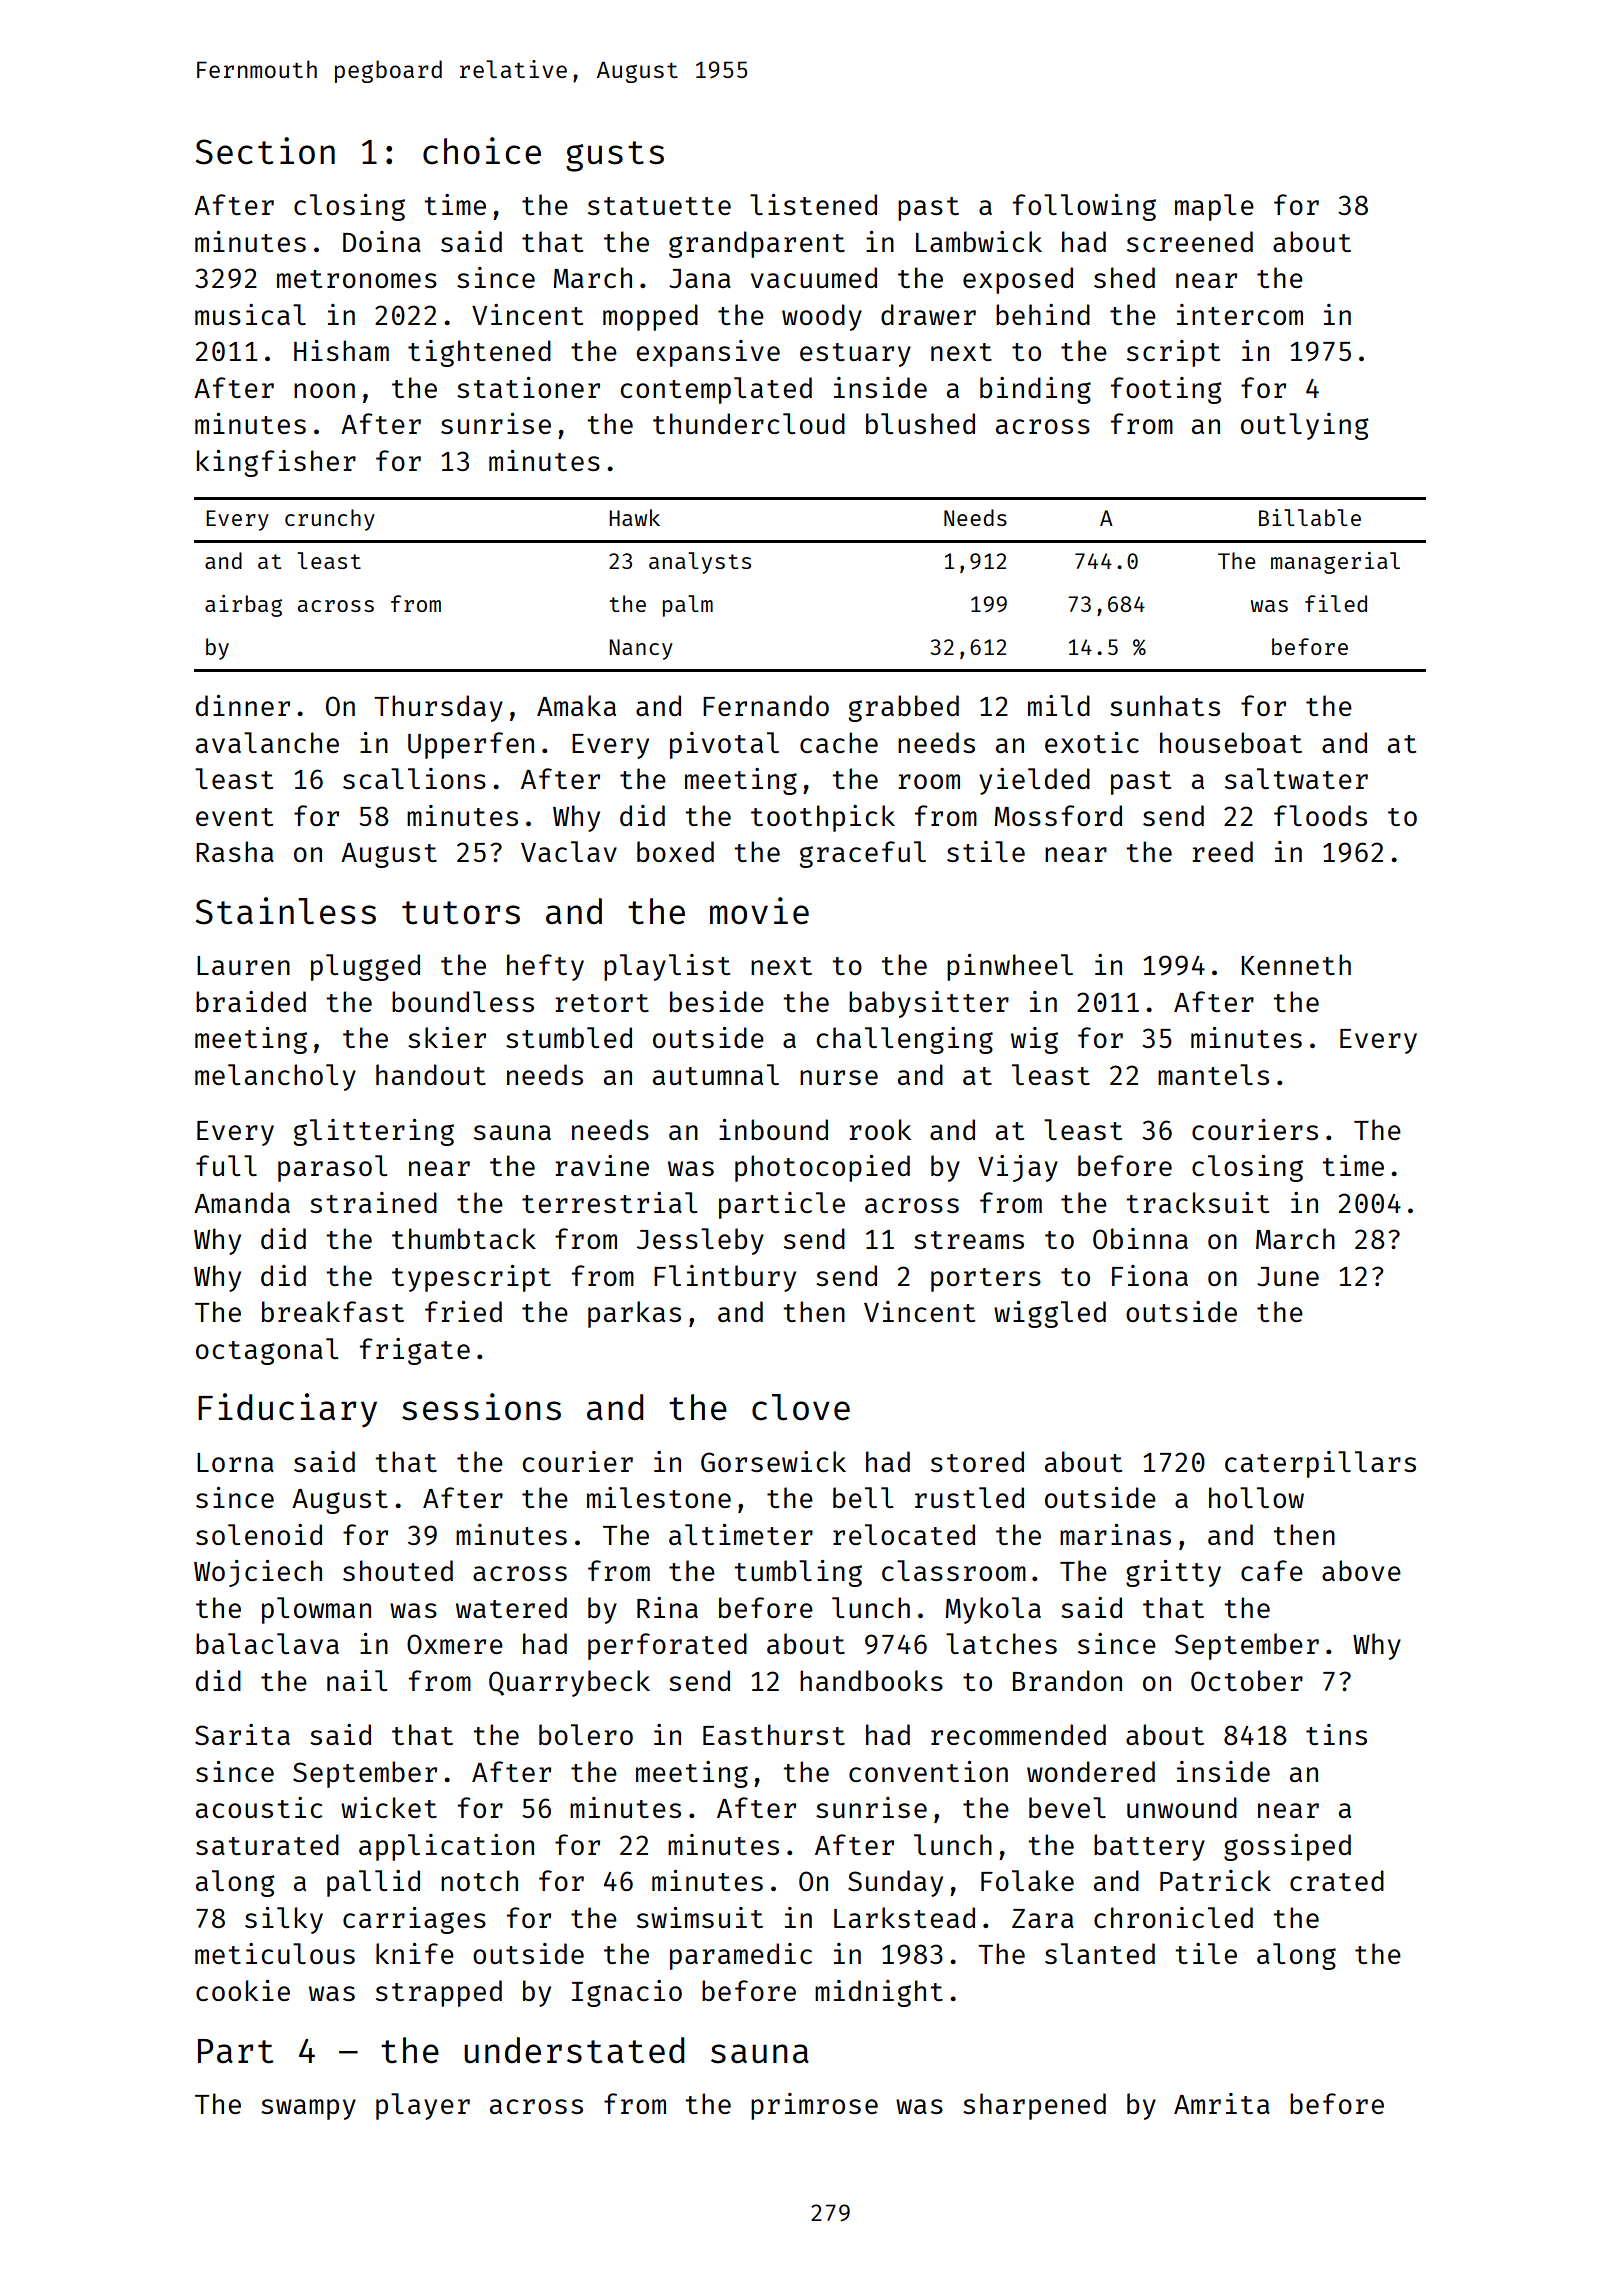 Image resolution: width=1620 pixels, height=2292 pixels. What do you see at coordinates (1190, 241) in the page?
I see `screened` at bounding box center [1190, 241].
